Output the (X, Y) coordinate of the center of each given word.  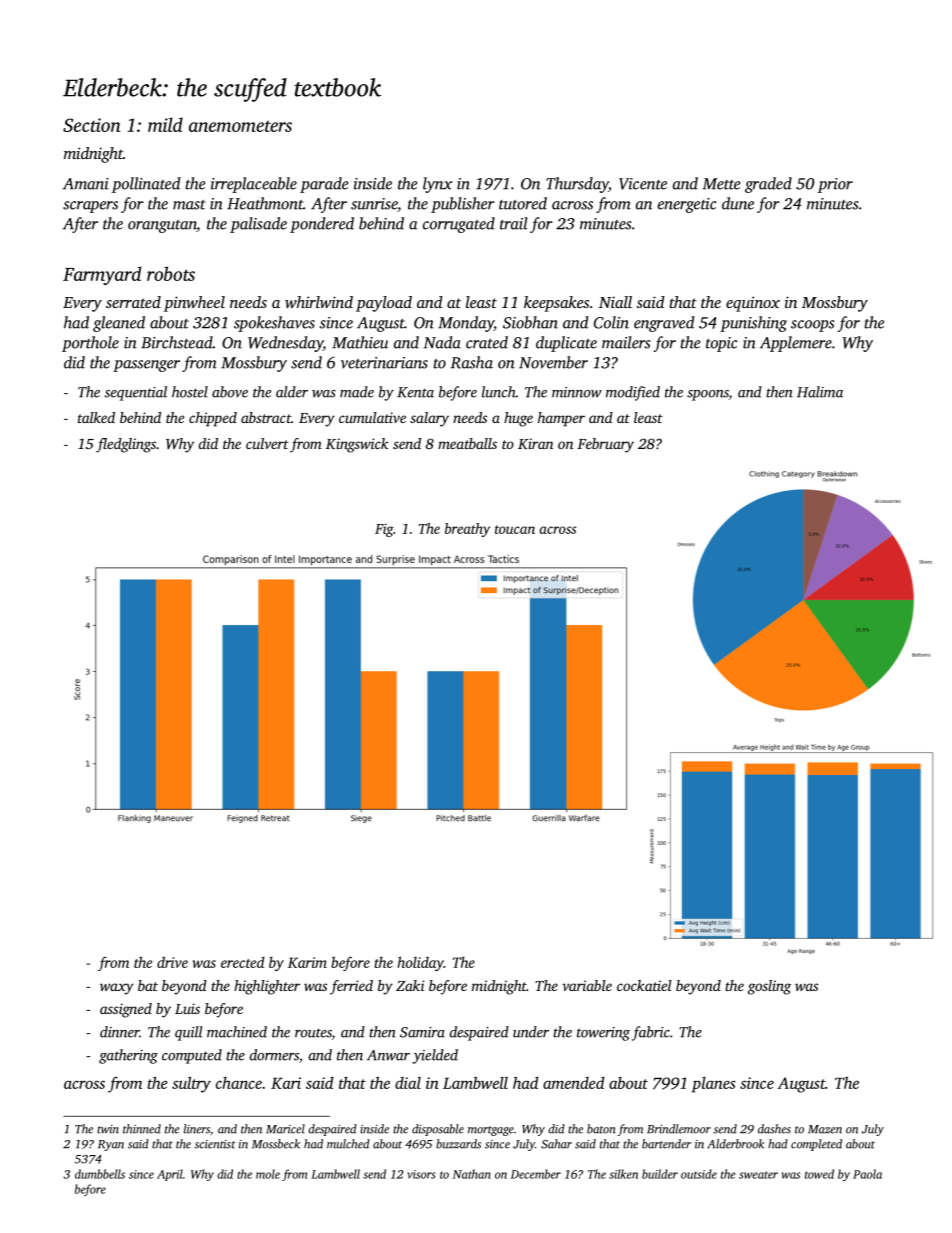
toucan (515, 529)
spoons (708, 395)
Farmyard (102, 275)
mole (268, 1174)
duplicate (566, 344)
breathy (467, 530)
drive (172, 962)
